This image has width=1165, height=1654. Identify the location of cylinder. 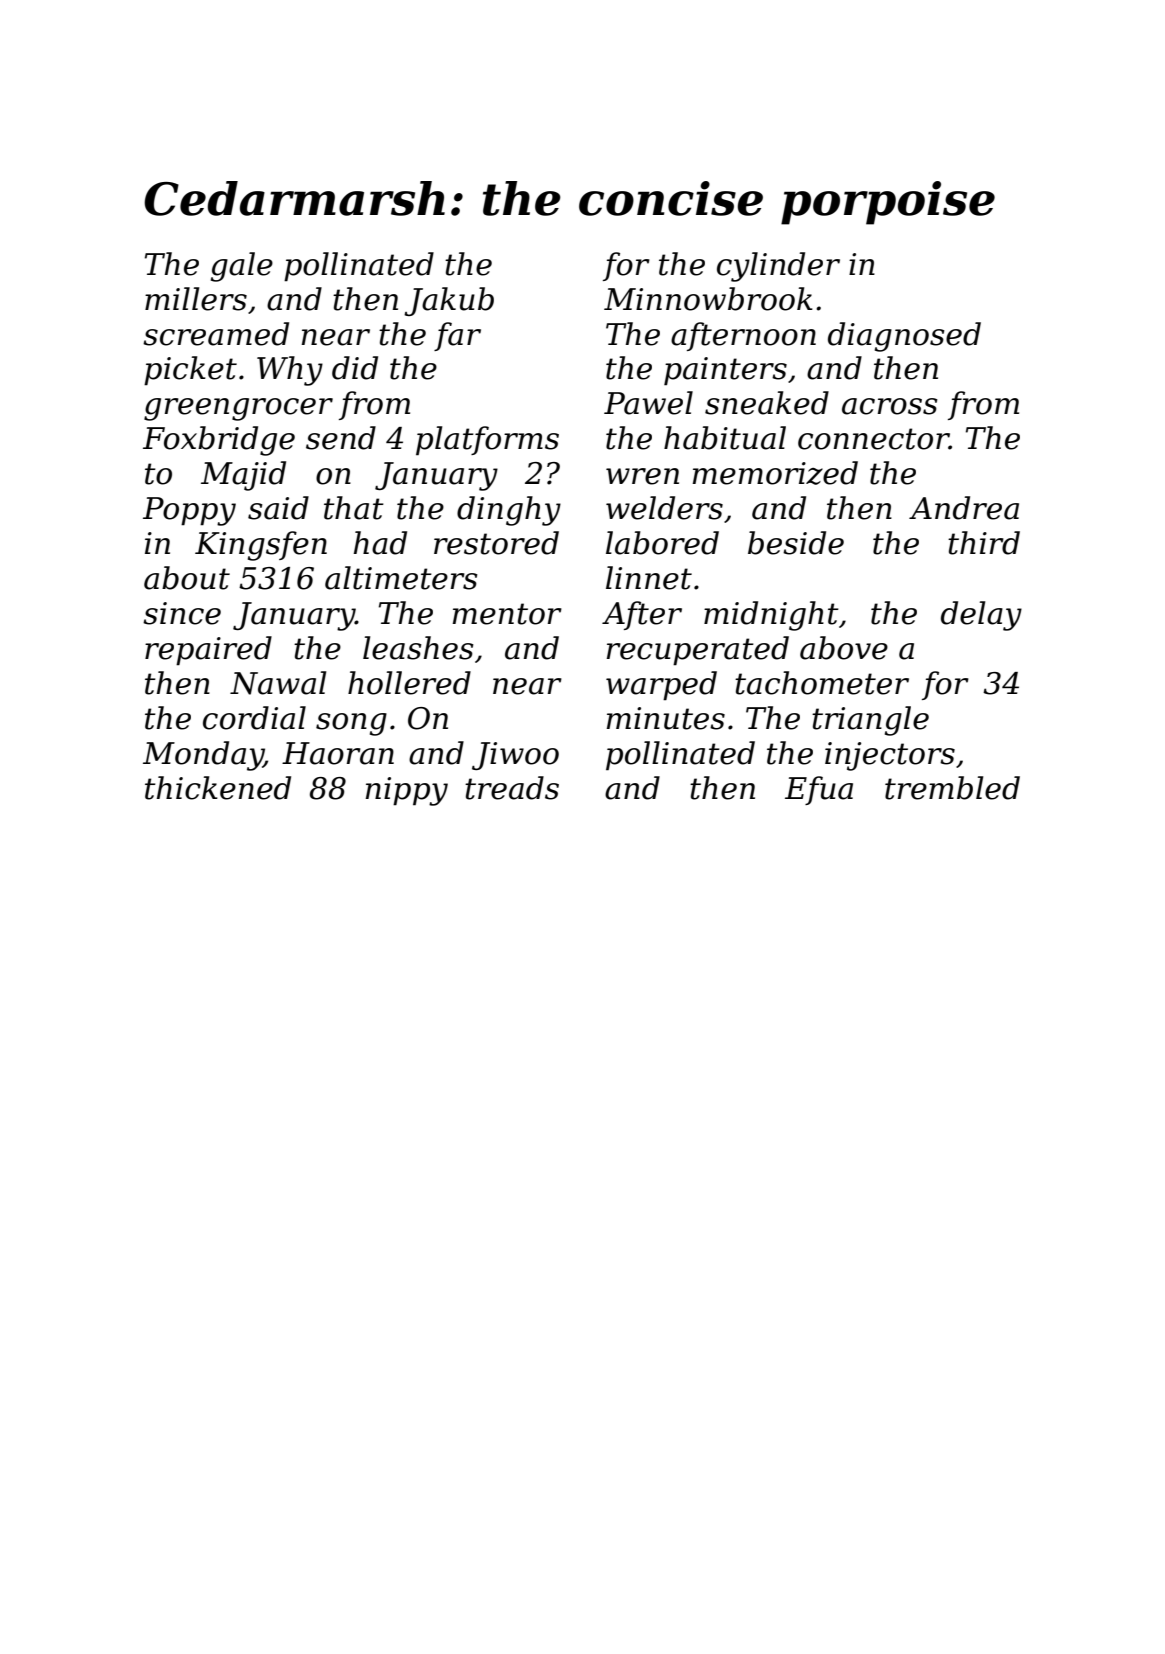
(778, 267).
